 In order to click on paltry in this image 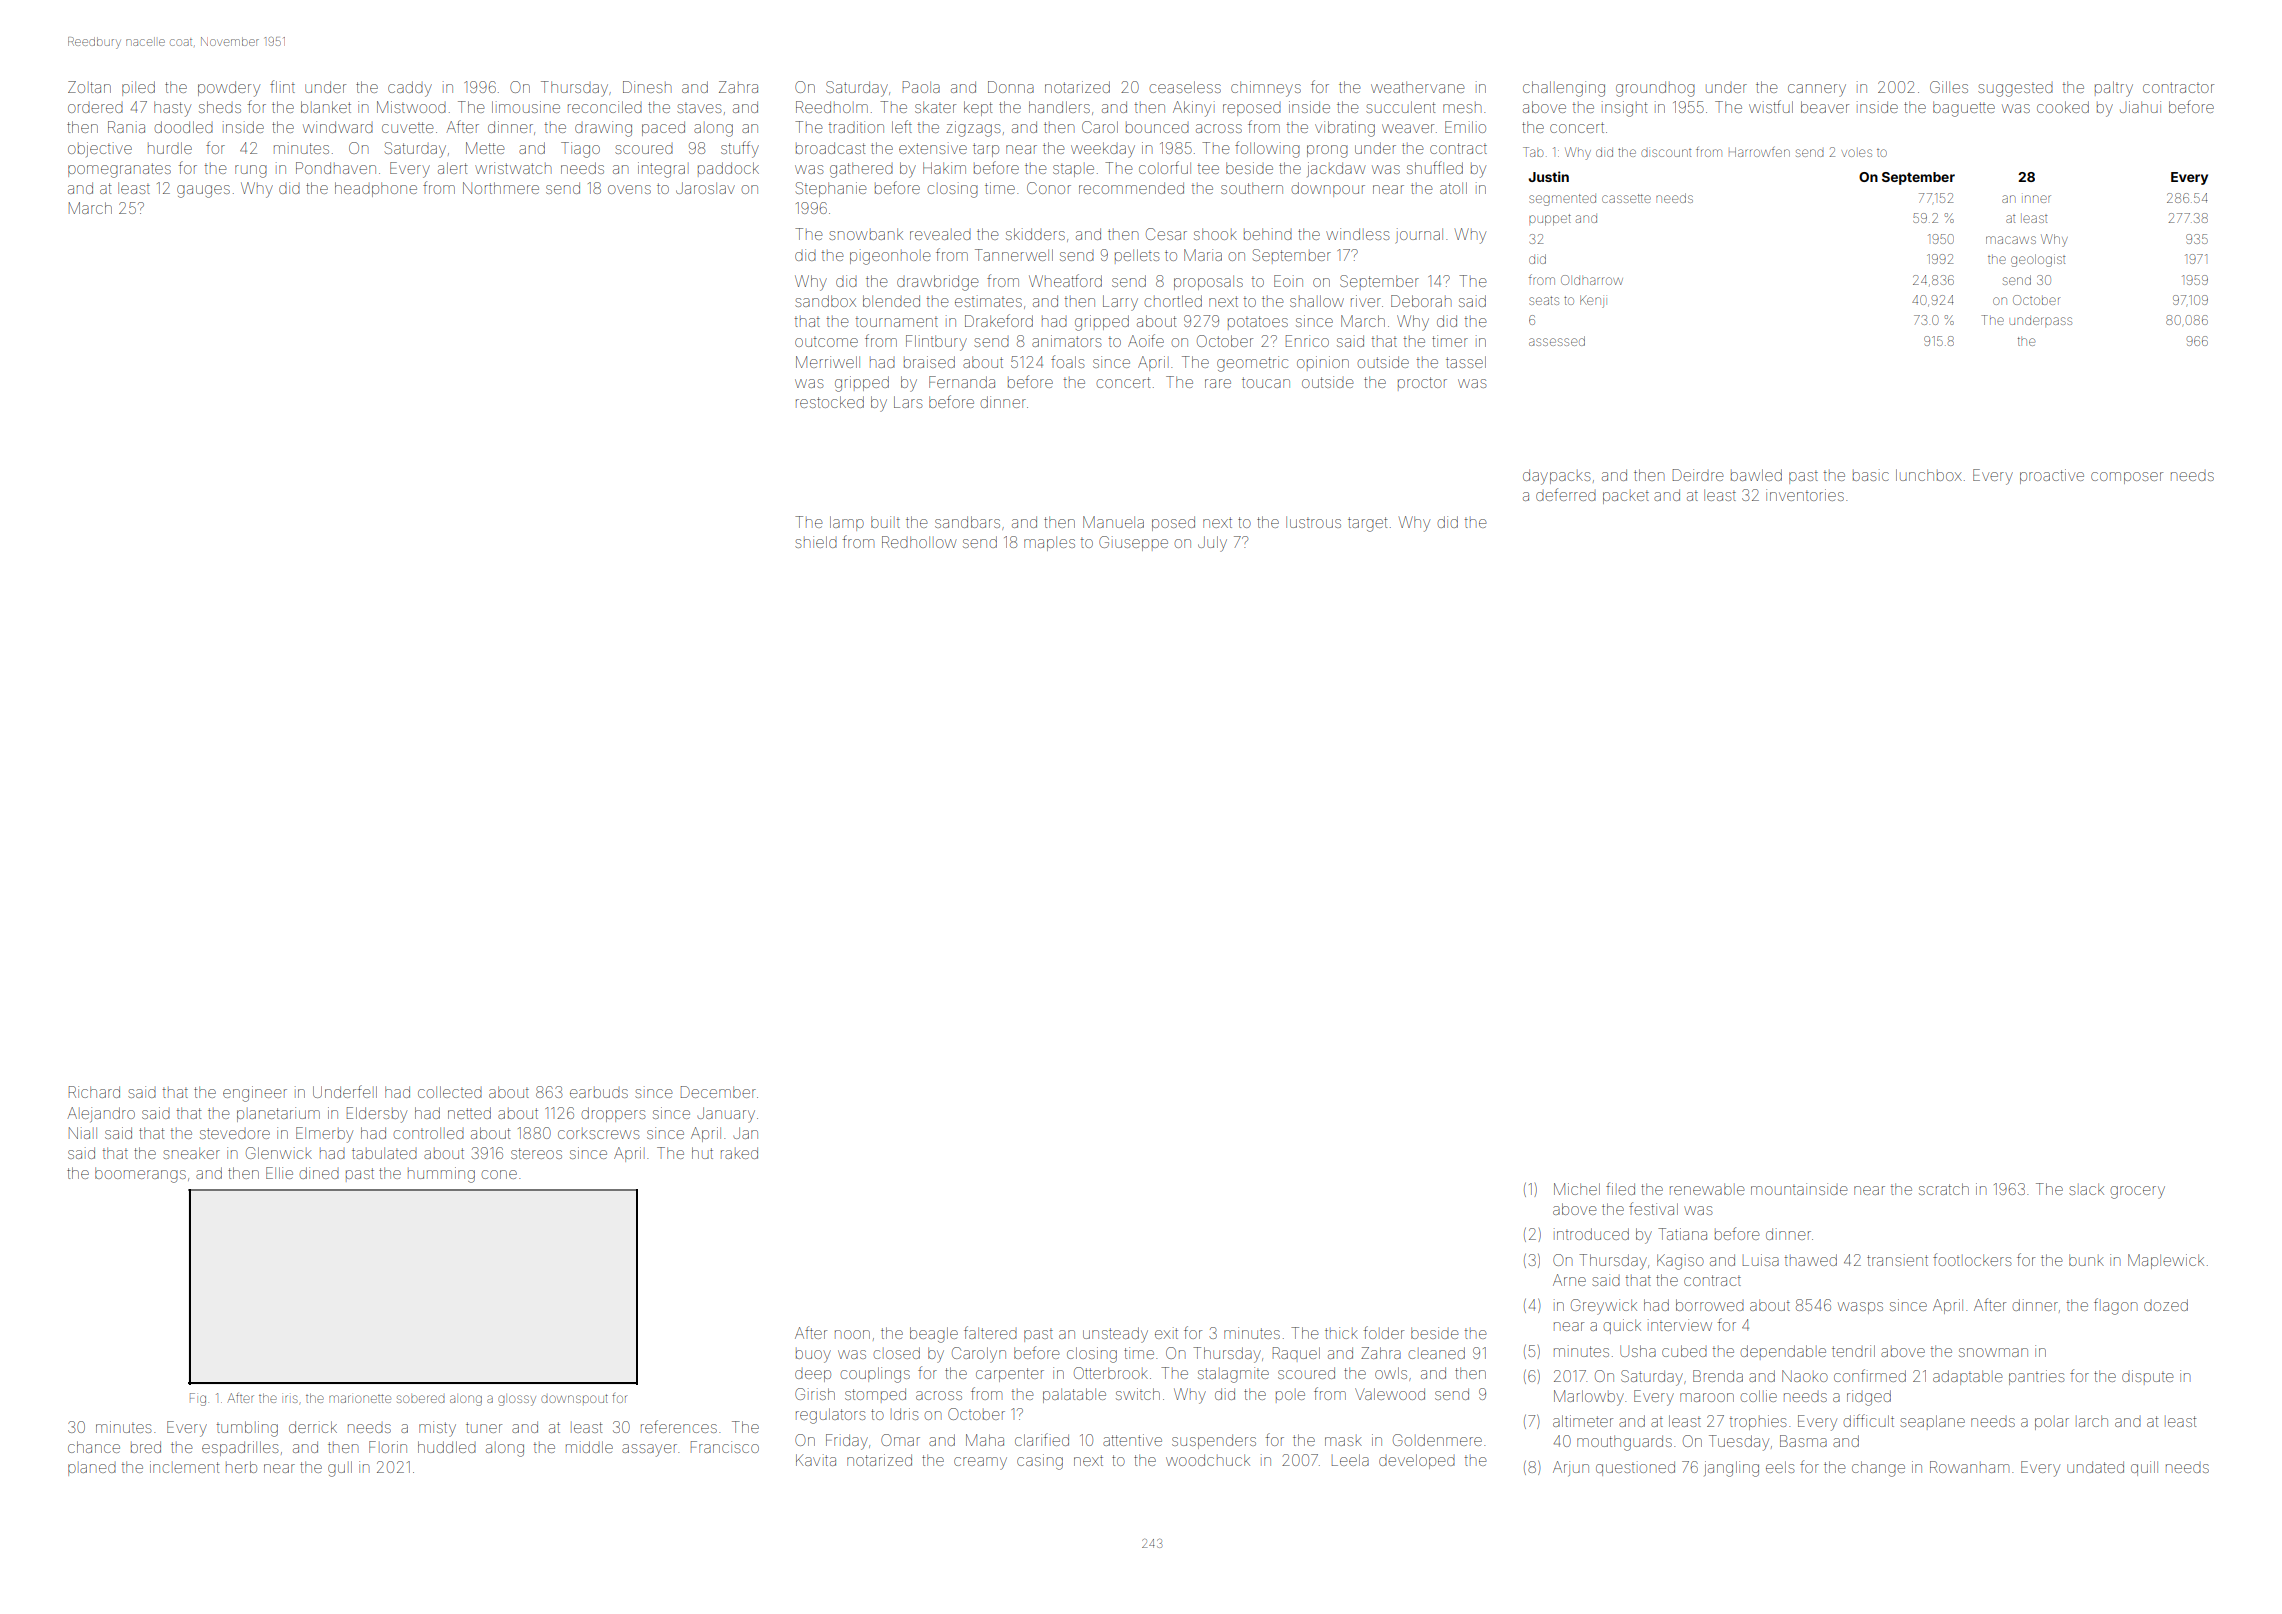, I will do `click(2114, 89)`.
